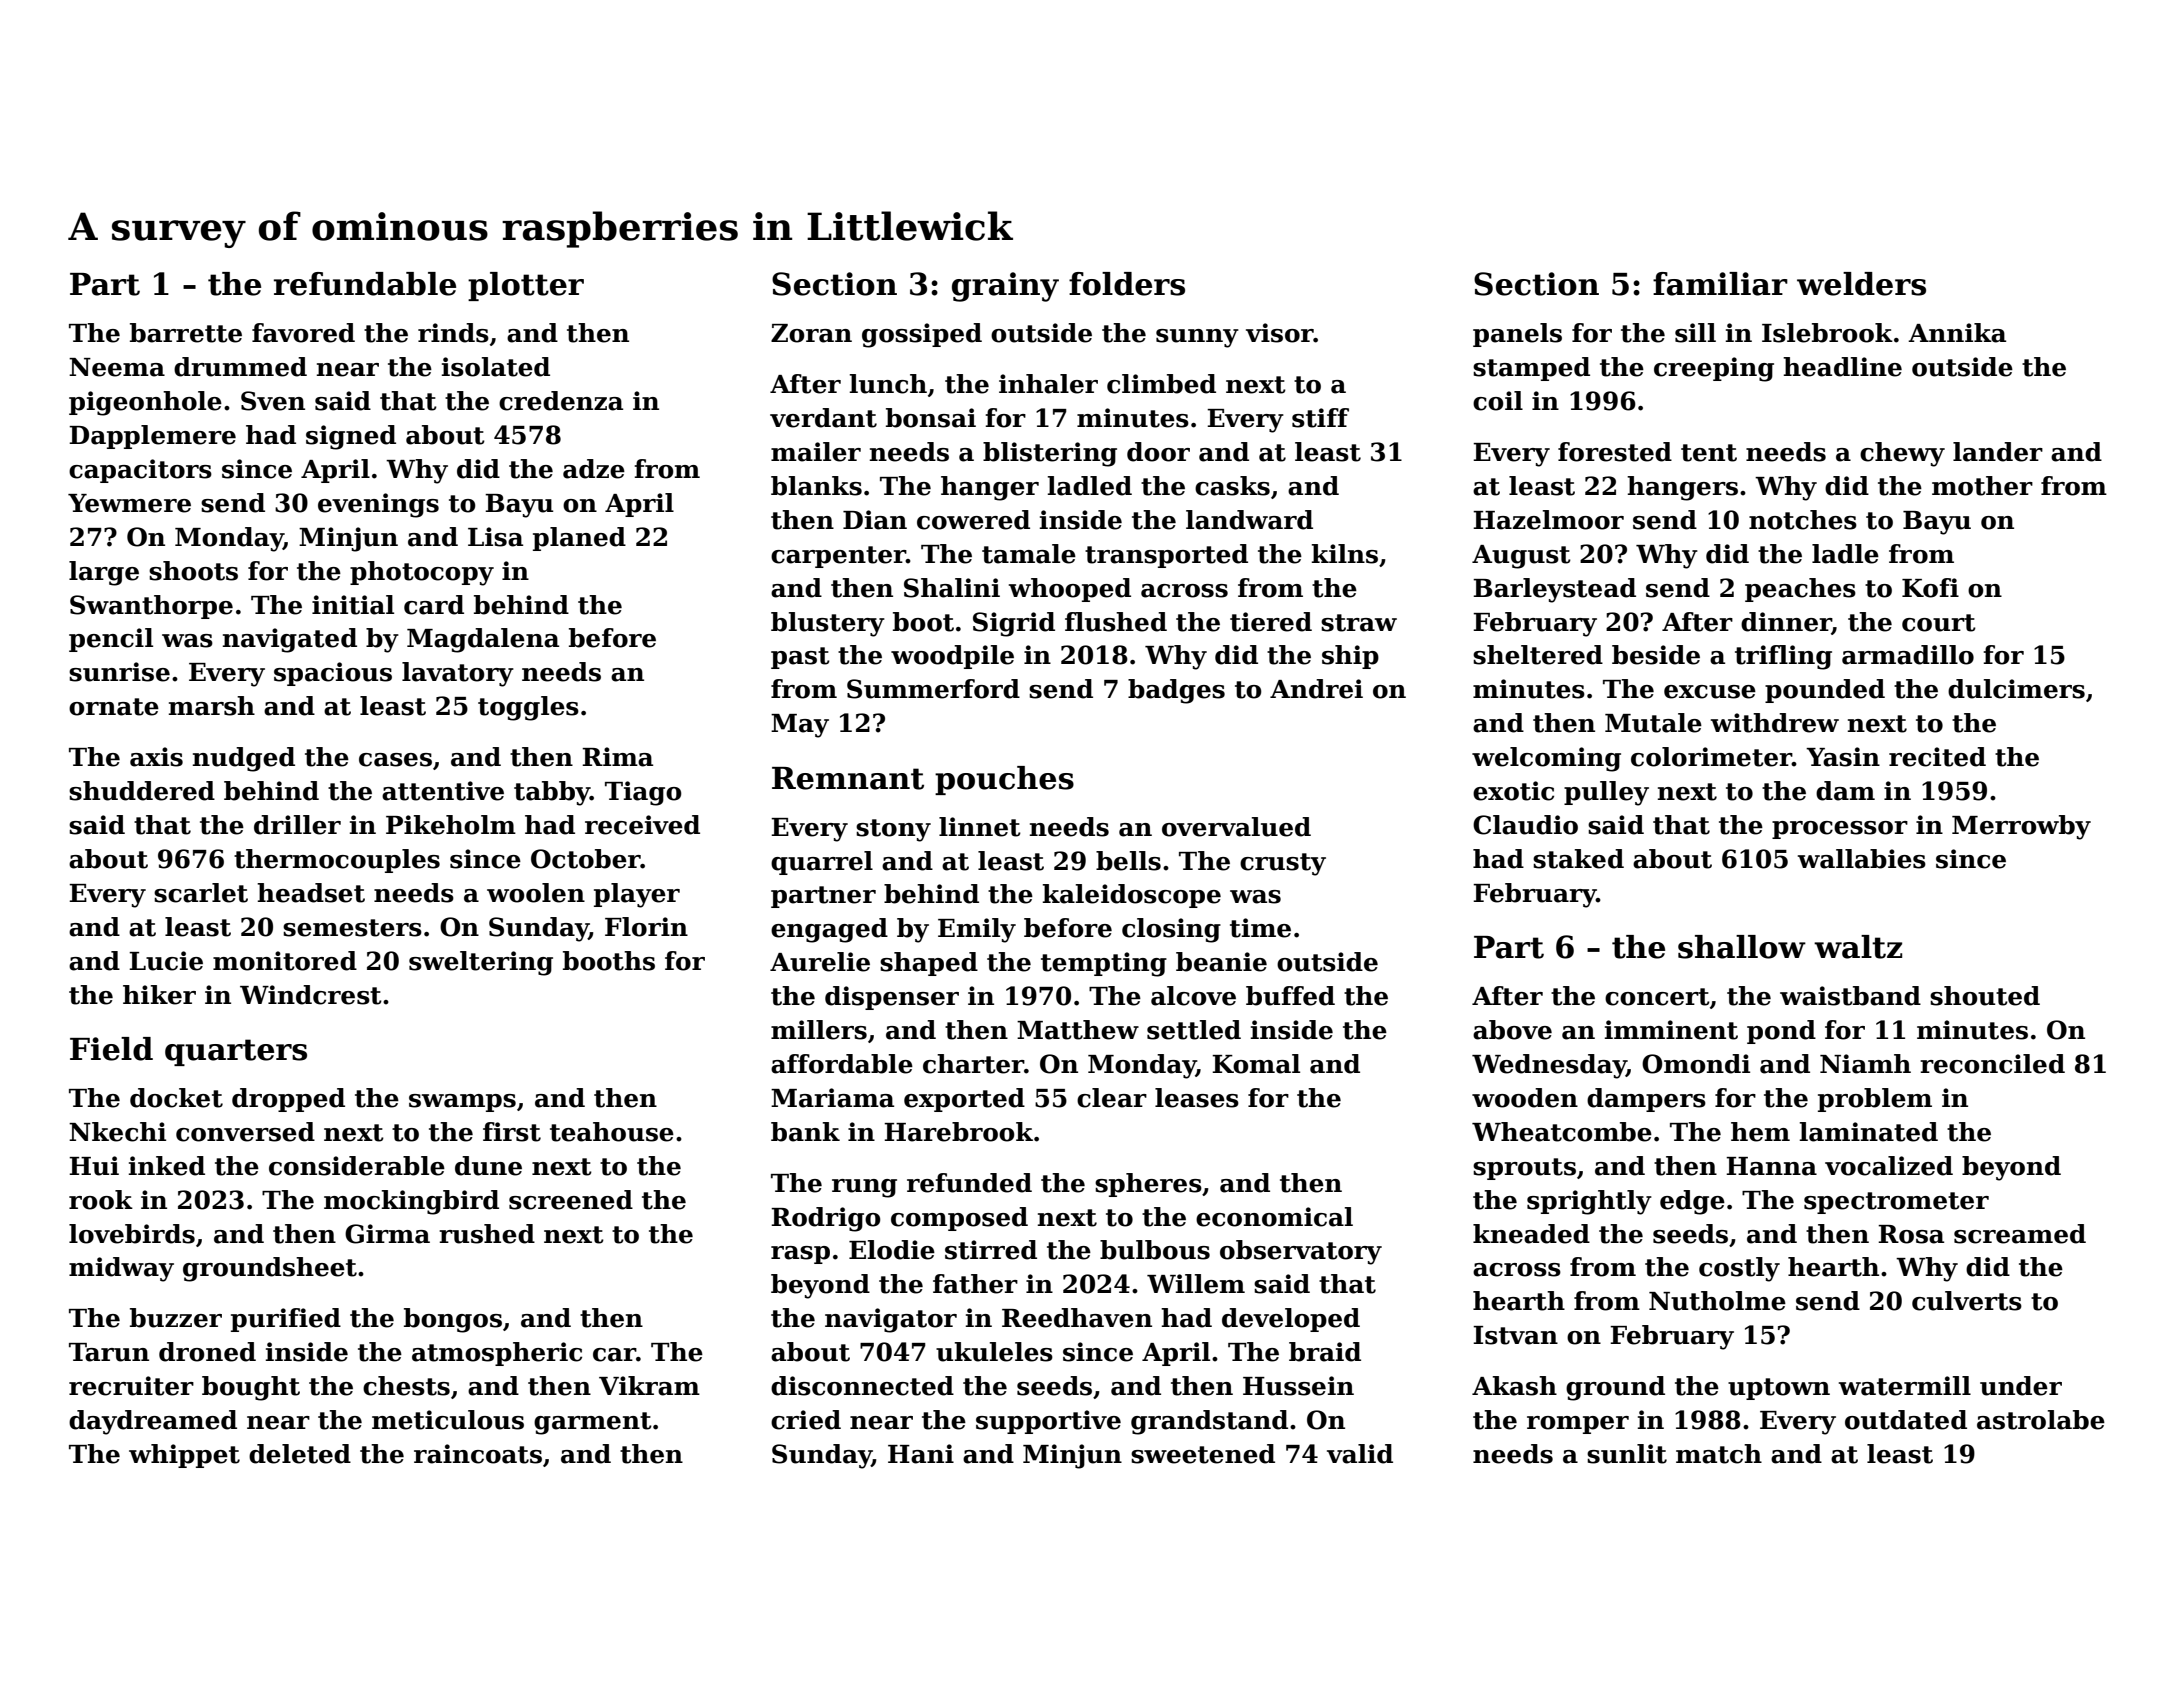  Describe the element at coordinates (921, 1454) in the image. I see `Hani` at that location.
